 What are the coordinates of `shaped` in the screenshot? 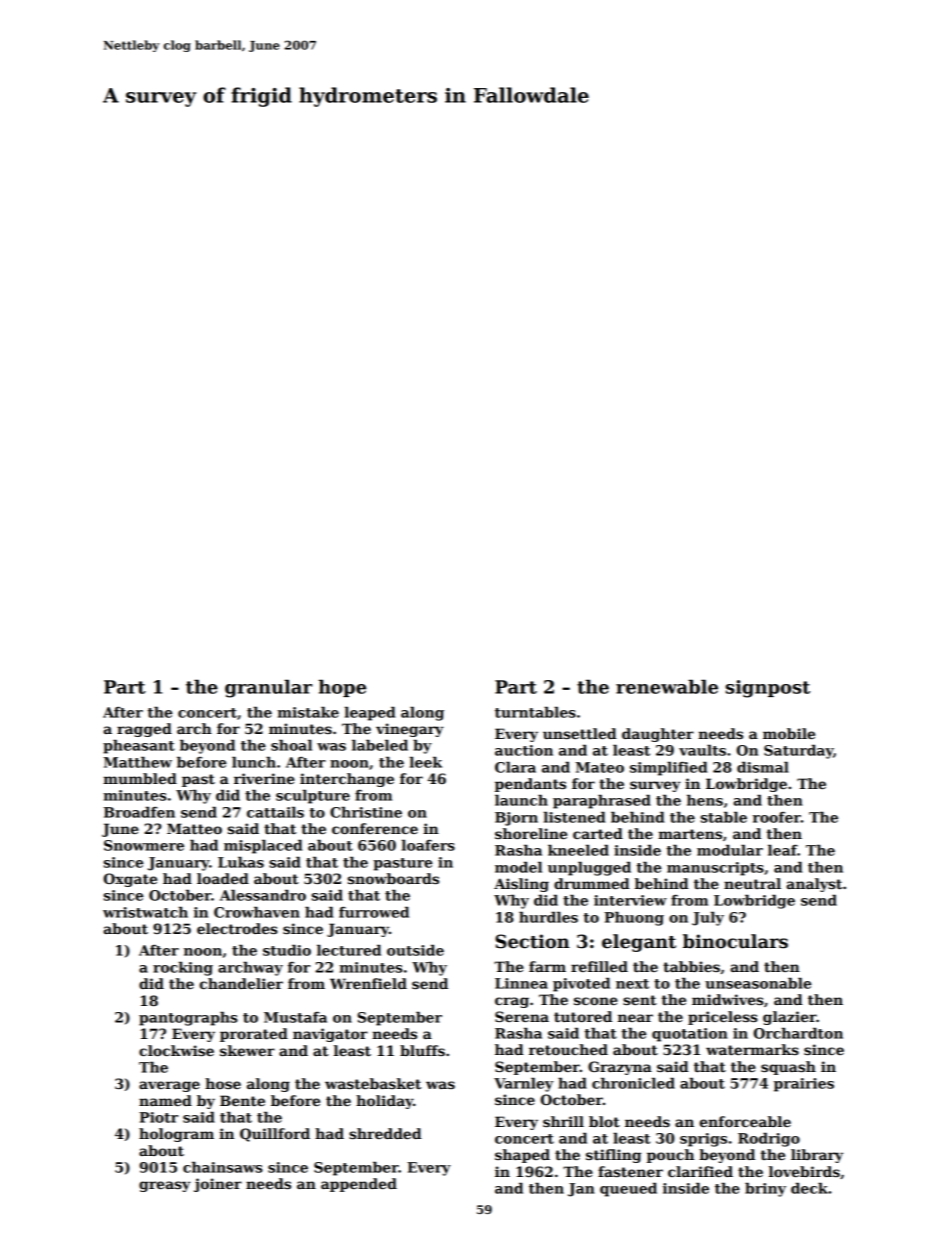 It's located at (522, 1156).
